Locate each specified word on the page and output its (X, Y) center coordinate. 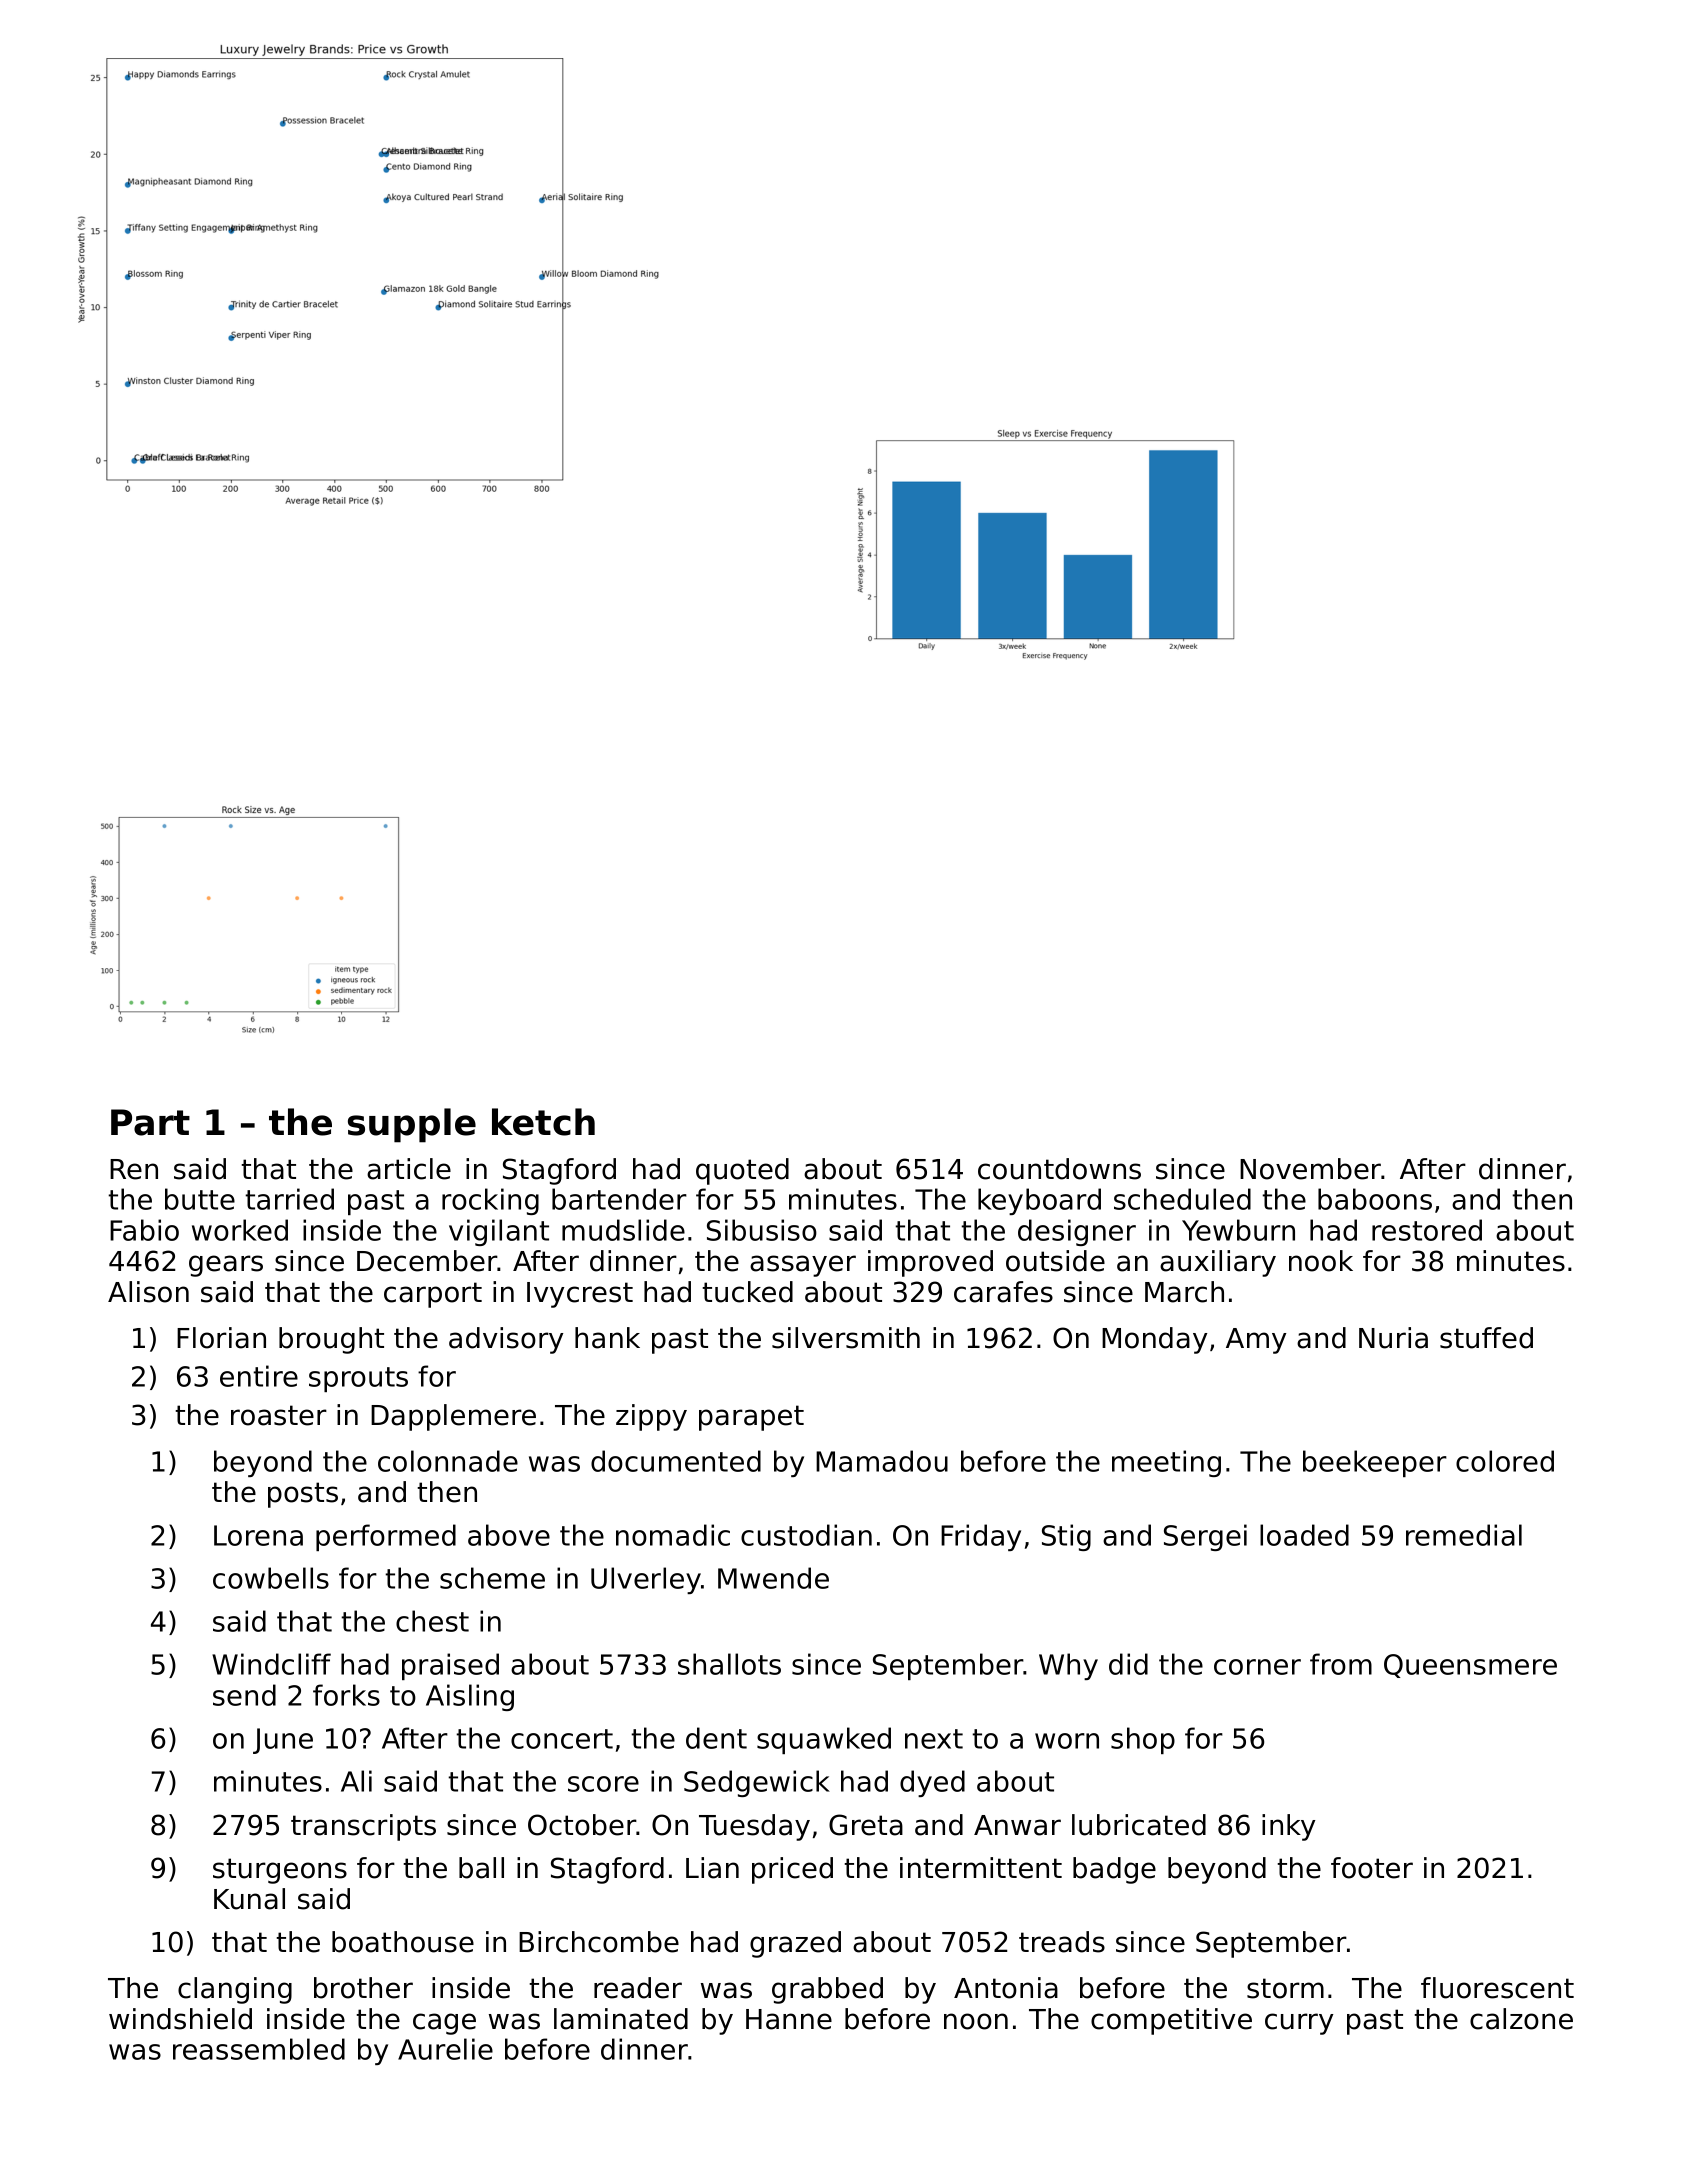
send (244, 1695)
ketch (543, 1122)
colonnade (448, 1461)
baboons (1375, 1199)
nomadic (673, 1535)
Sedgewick (757, 1783)
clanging (235, 1990)
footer (1372, 1868)
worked (240, 1230)
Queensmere (1470, 1666)
